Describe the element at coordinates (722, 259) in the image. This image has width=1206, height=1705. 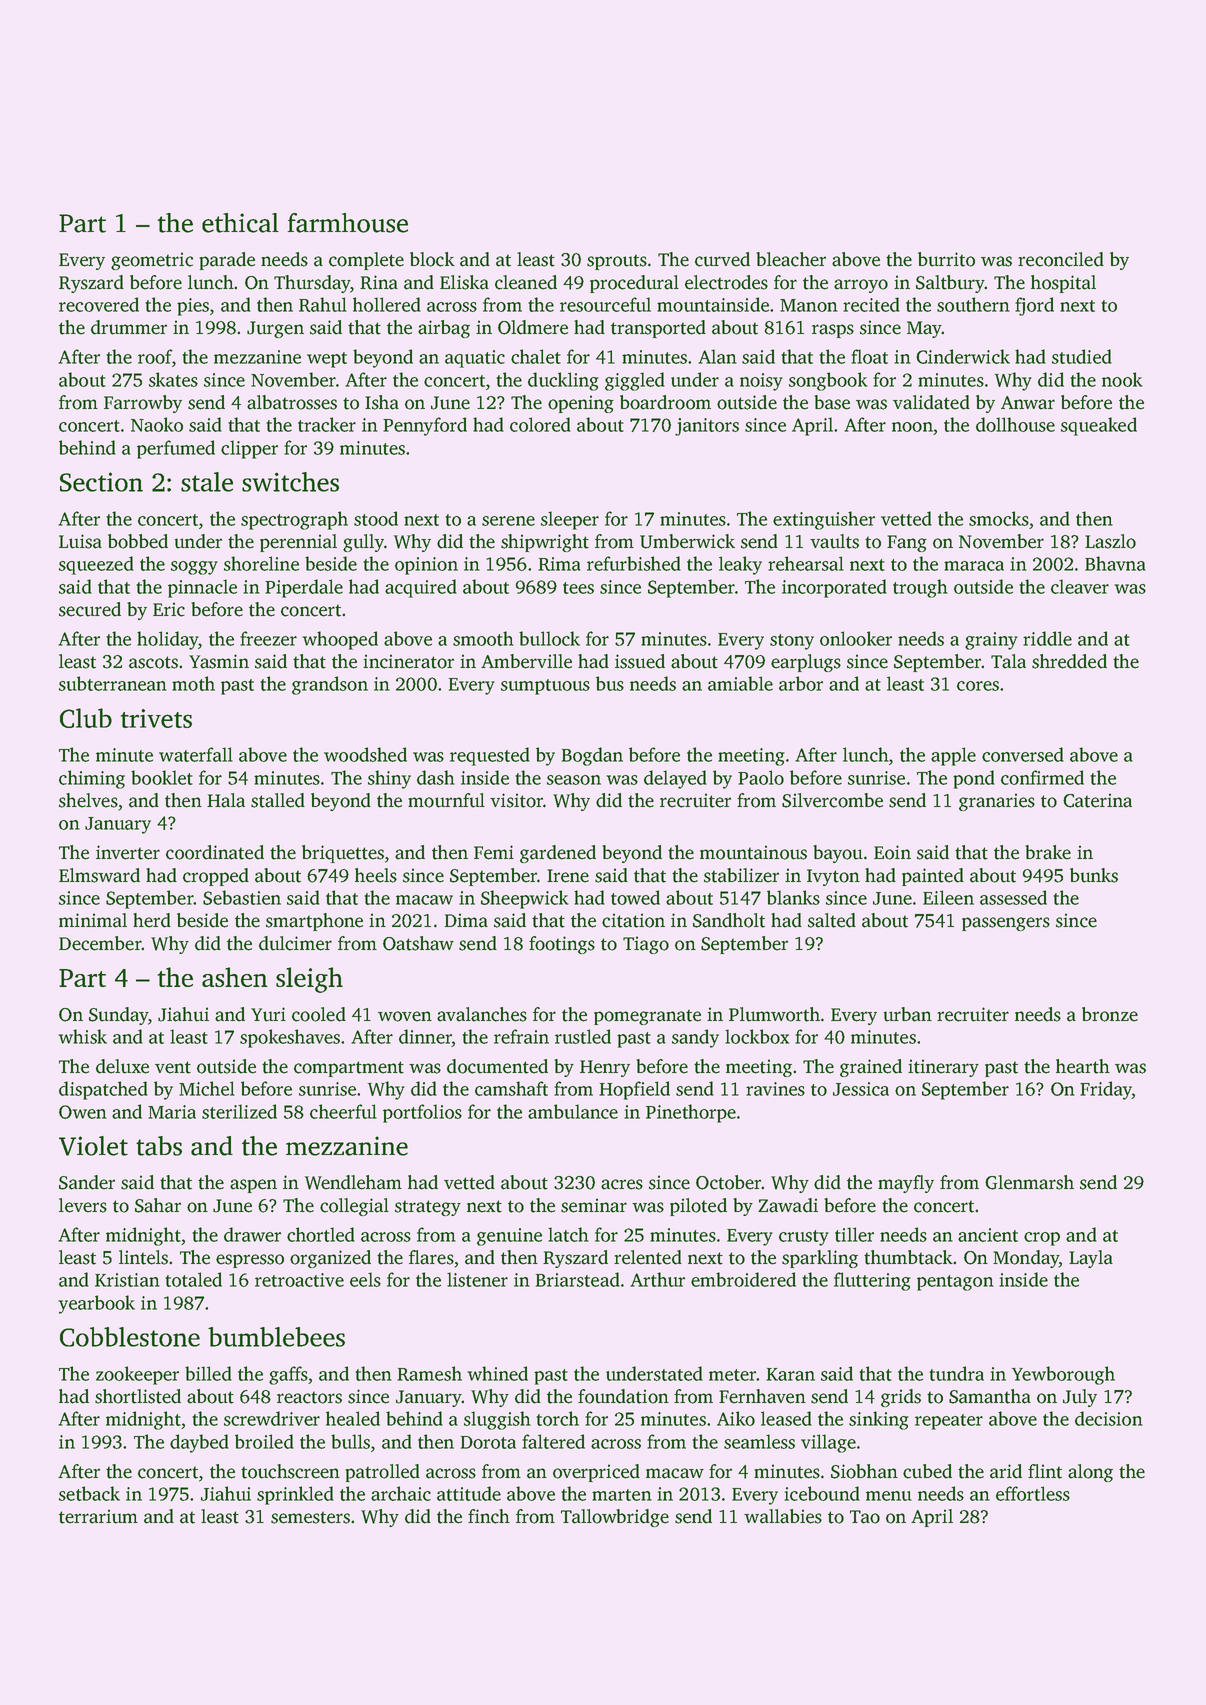
I see `curved` at that location.
